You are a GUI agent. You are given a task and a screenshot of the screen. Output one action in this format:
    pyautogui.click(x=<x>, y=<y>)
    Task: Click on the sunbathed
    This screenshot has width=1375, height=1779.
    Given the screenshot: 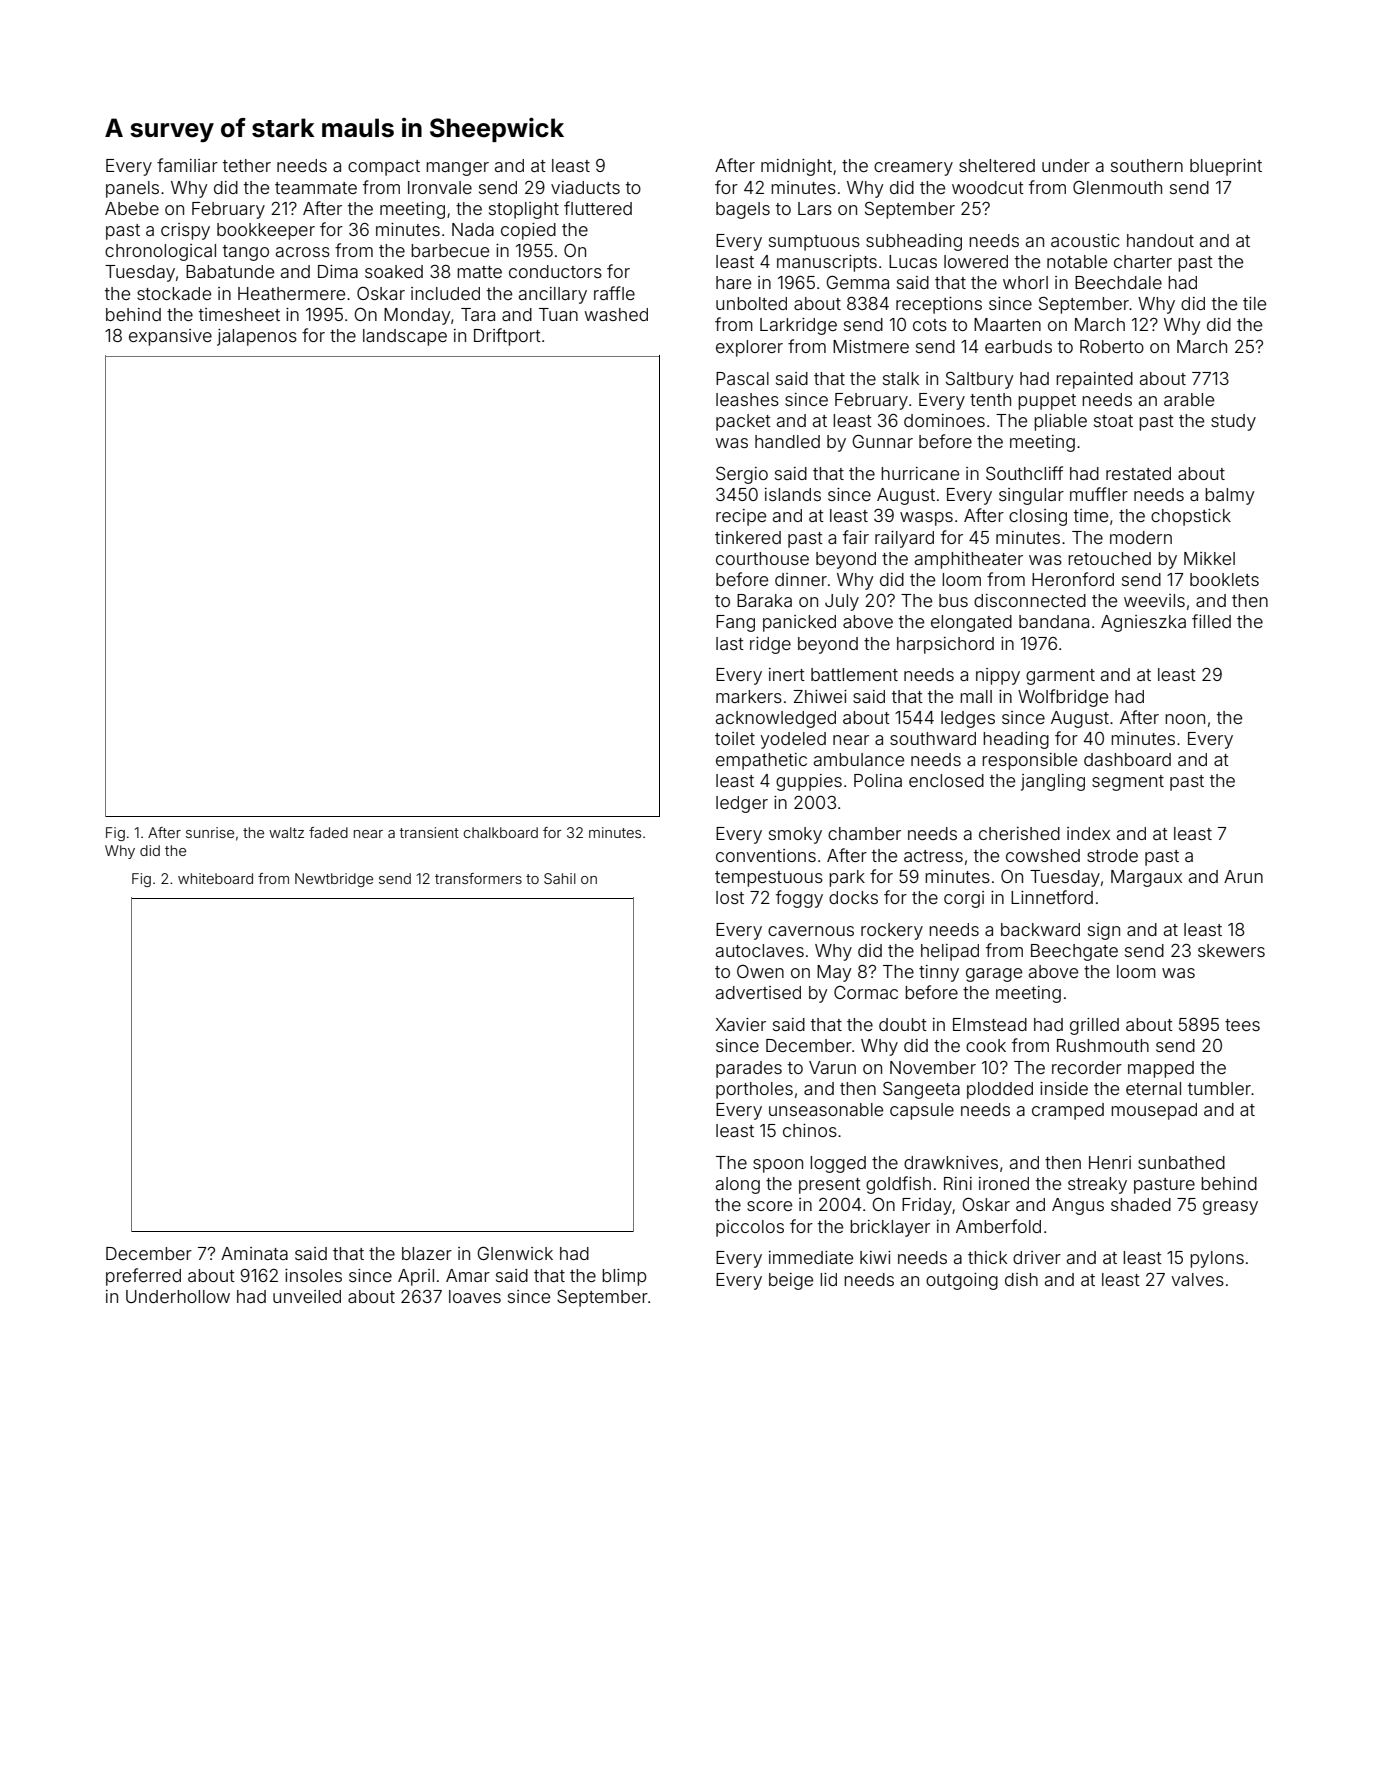 What is the action you would take?
    pyautogui.click(x=1181, y=1162)
